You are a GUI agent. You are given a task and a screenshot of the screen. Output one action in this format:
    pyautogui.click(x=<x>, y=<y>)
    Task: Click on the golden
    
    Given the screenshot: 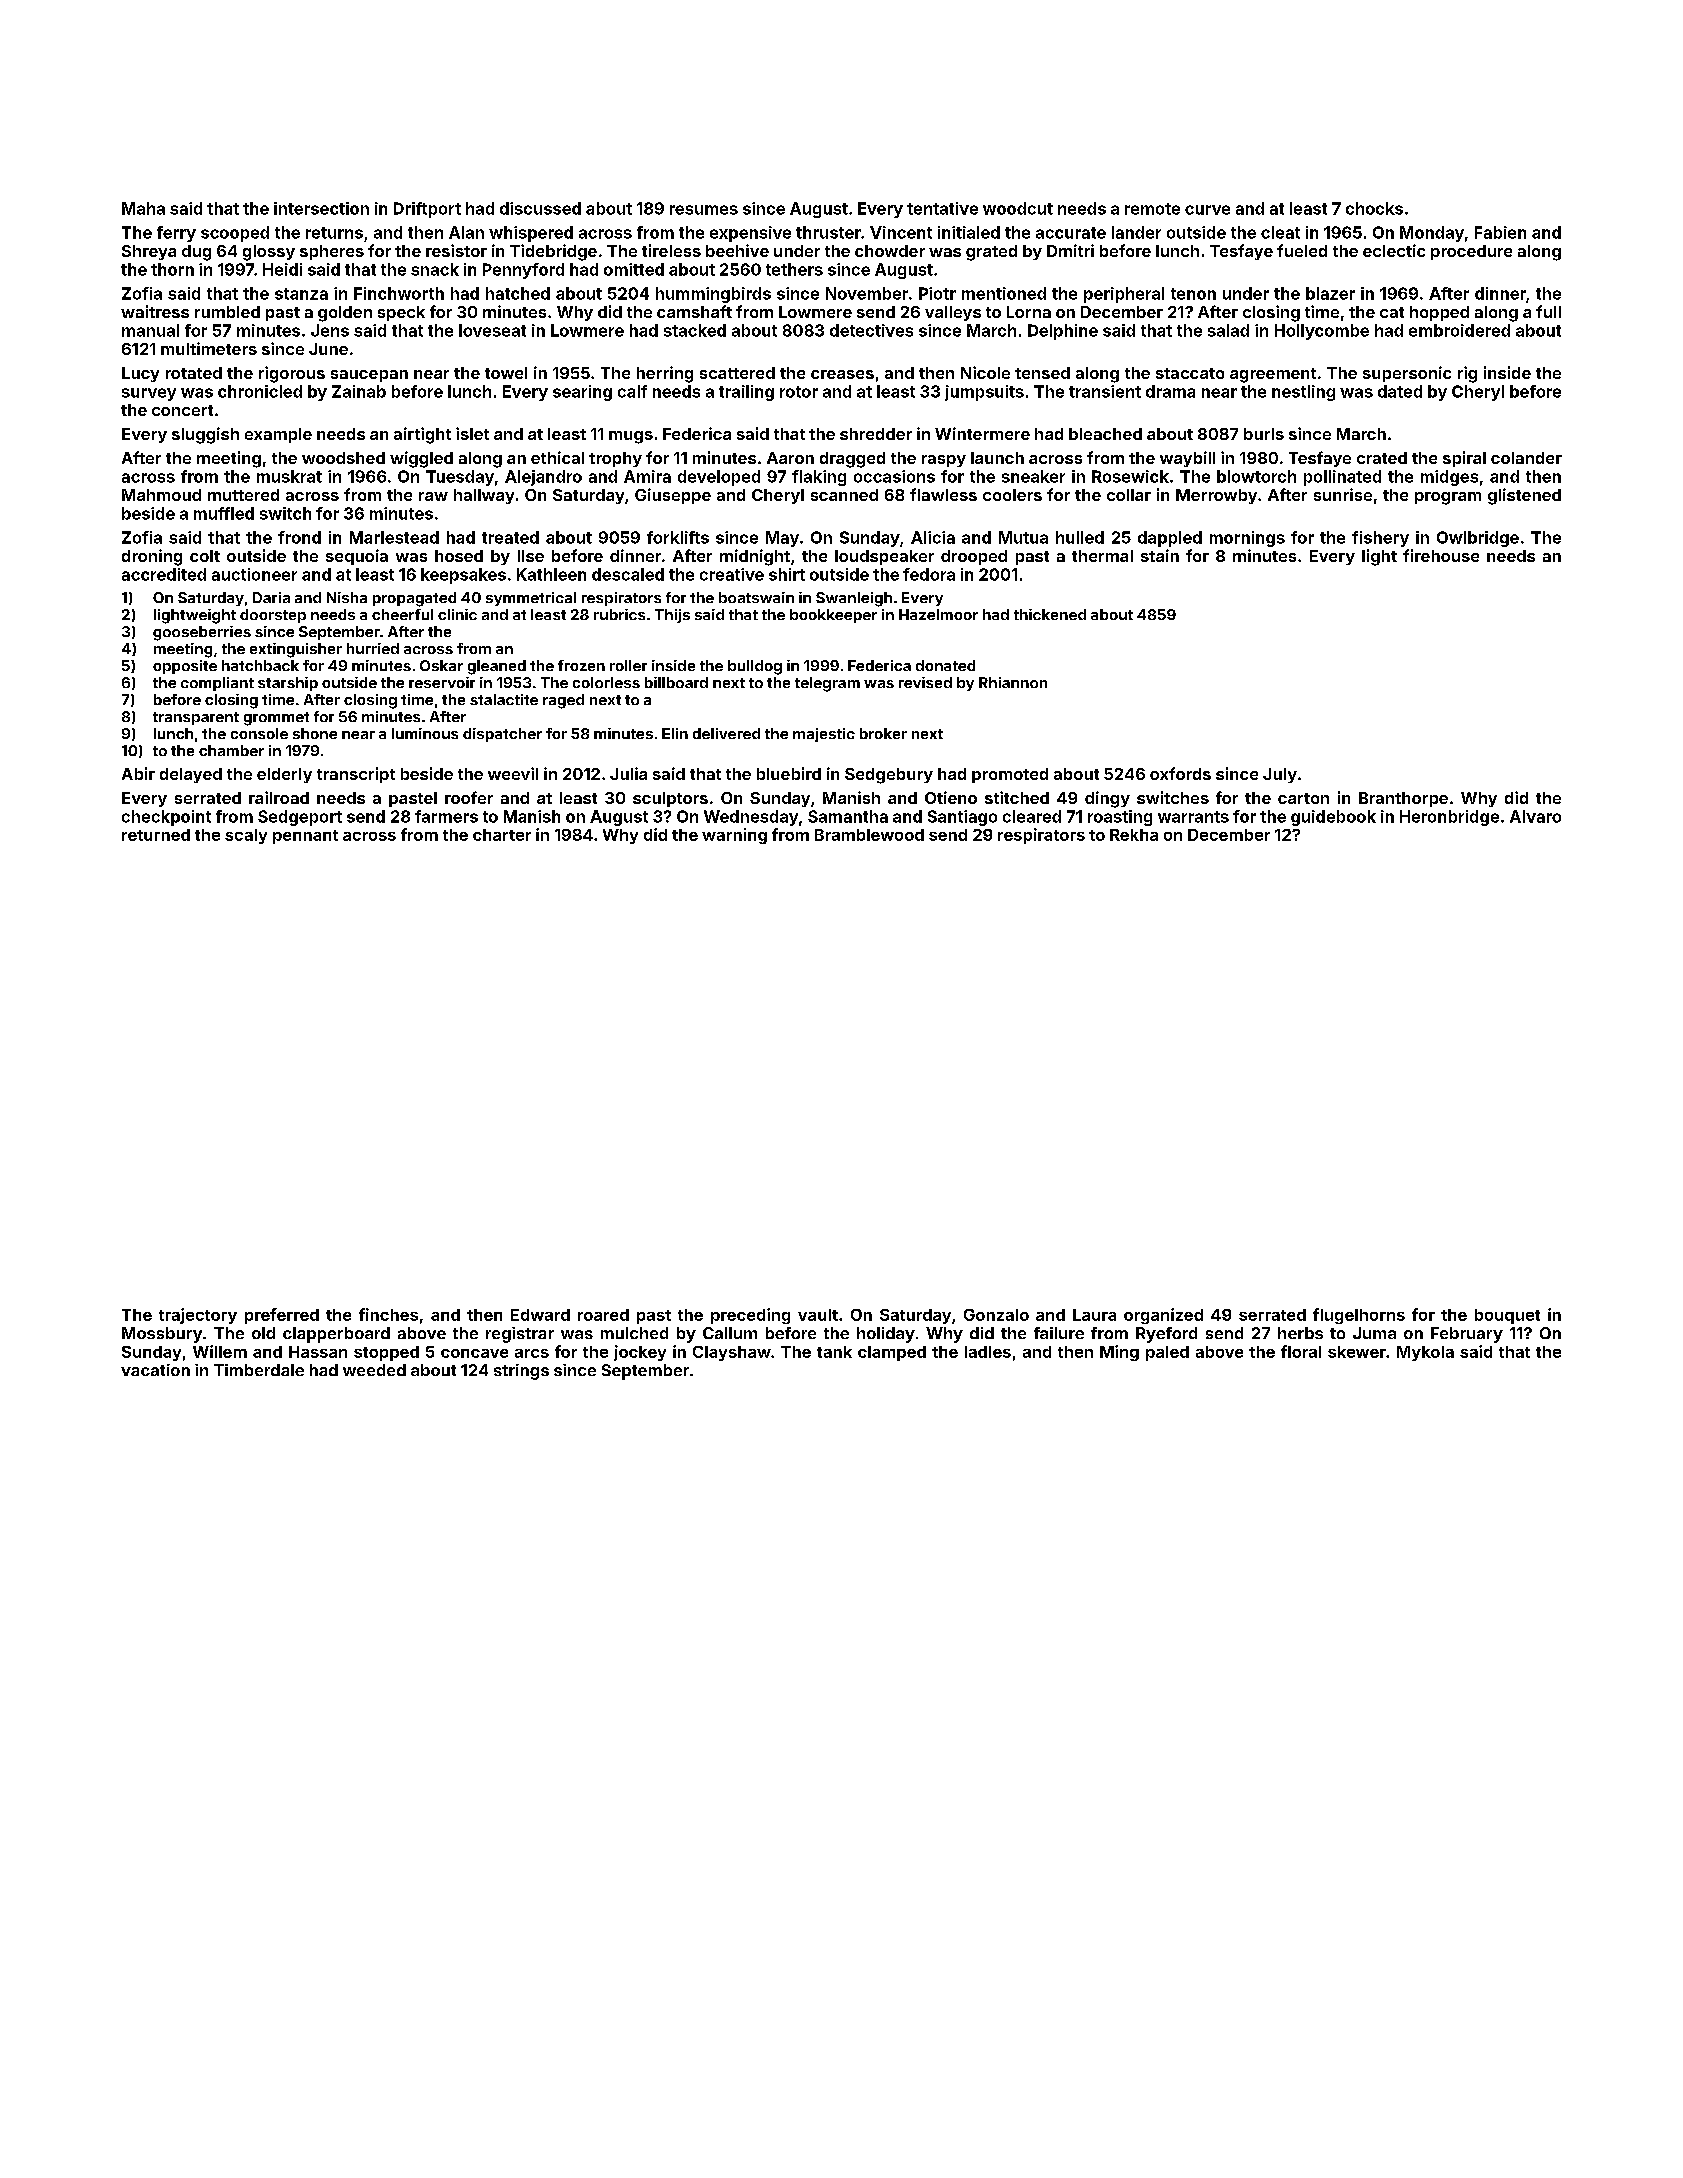 What is the action you would take?
    pyautogui.click(x=345, y=314)
